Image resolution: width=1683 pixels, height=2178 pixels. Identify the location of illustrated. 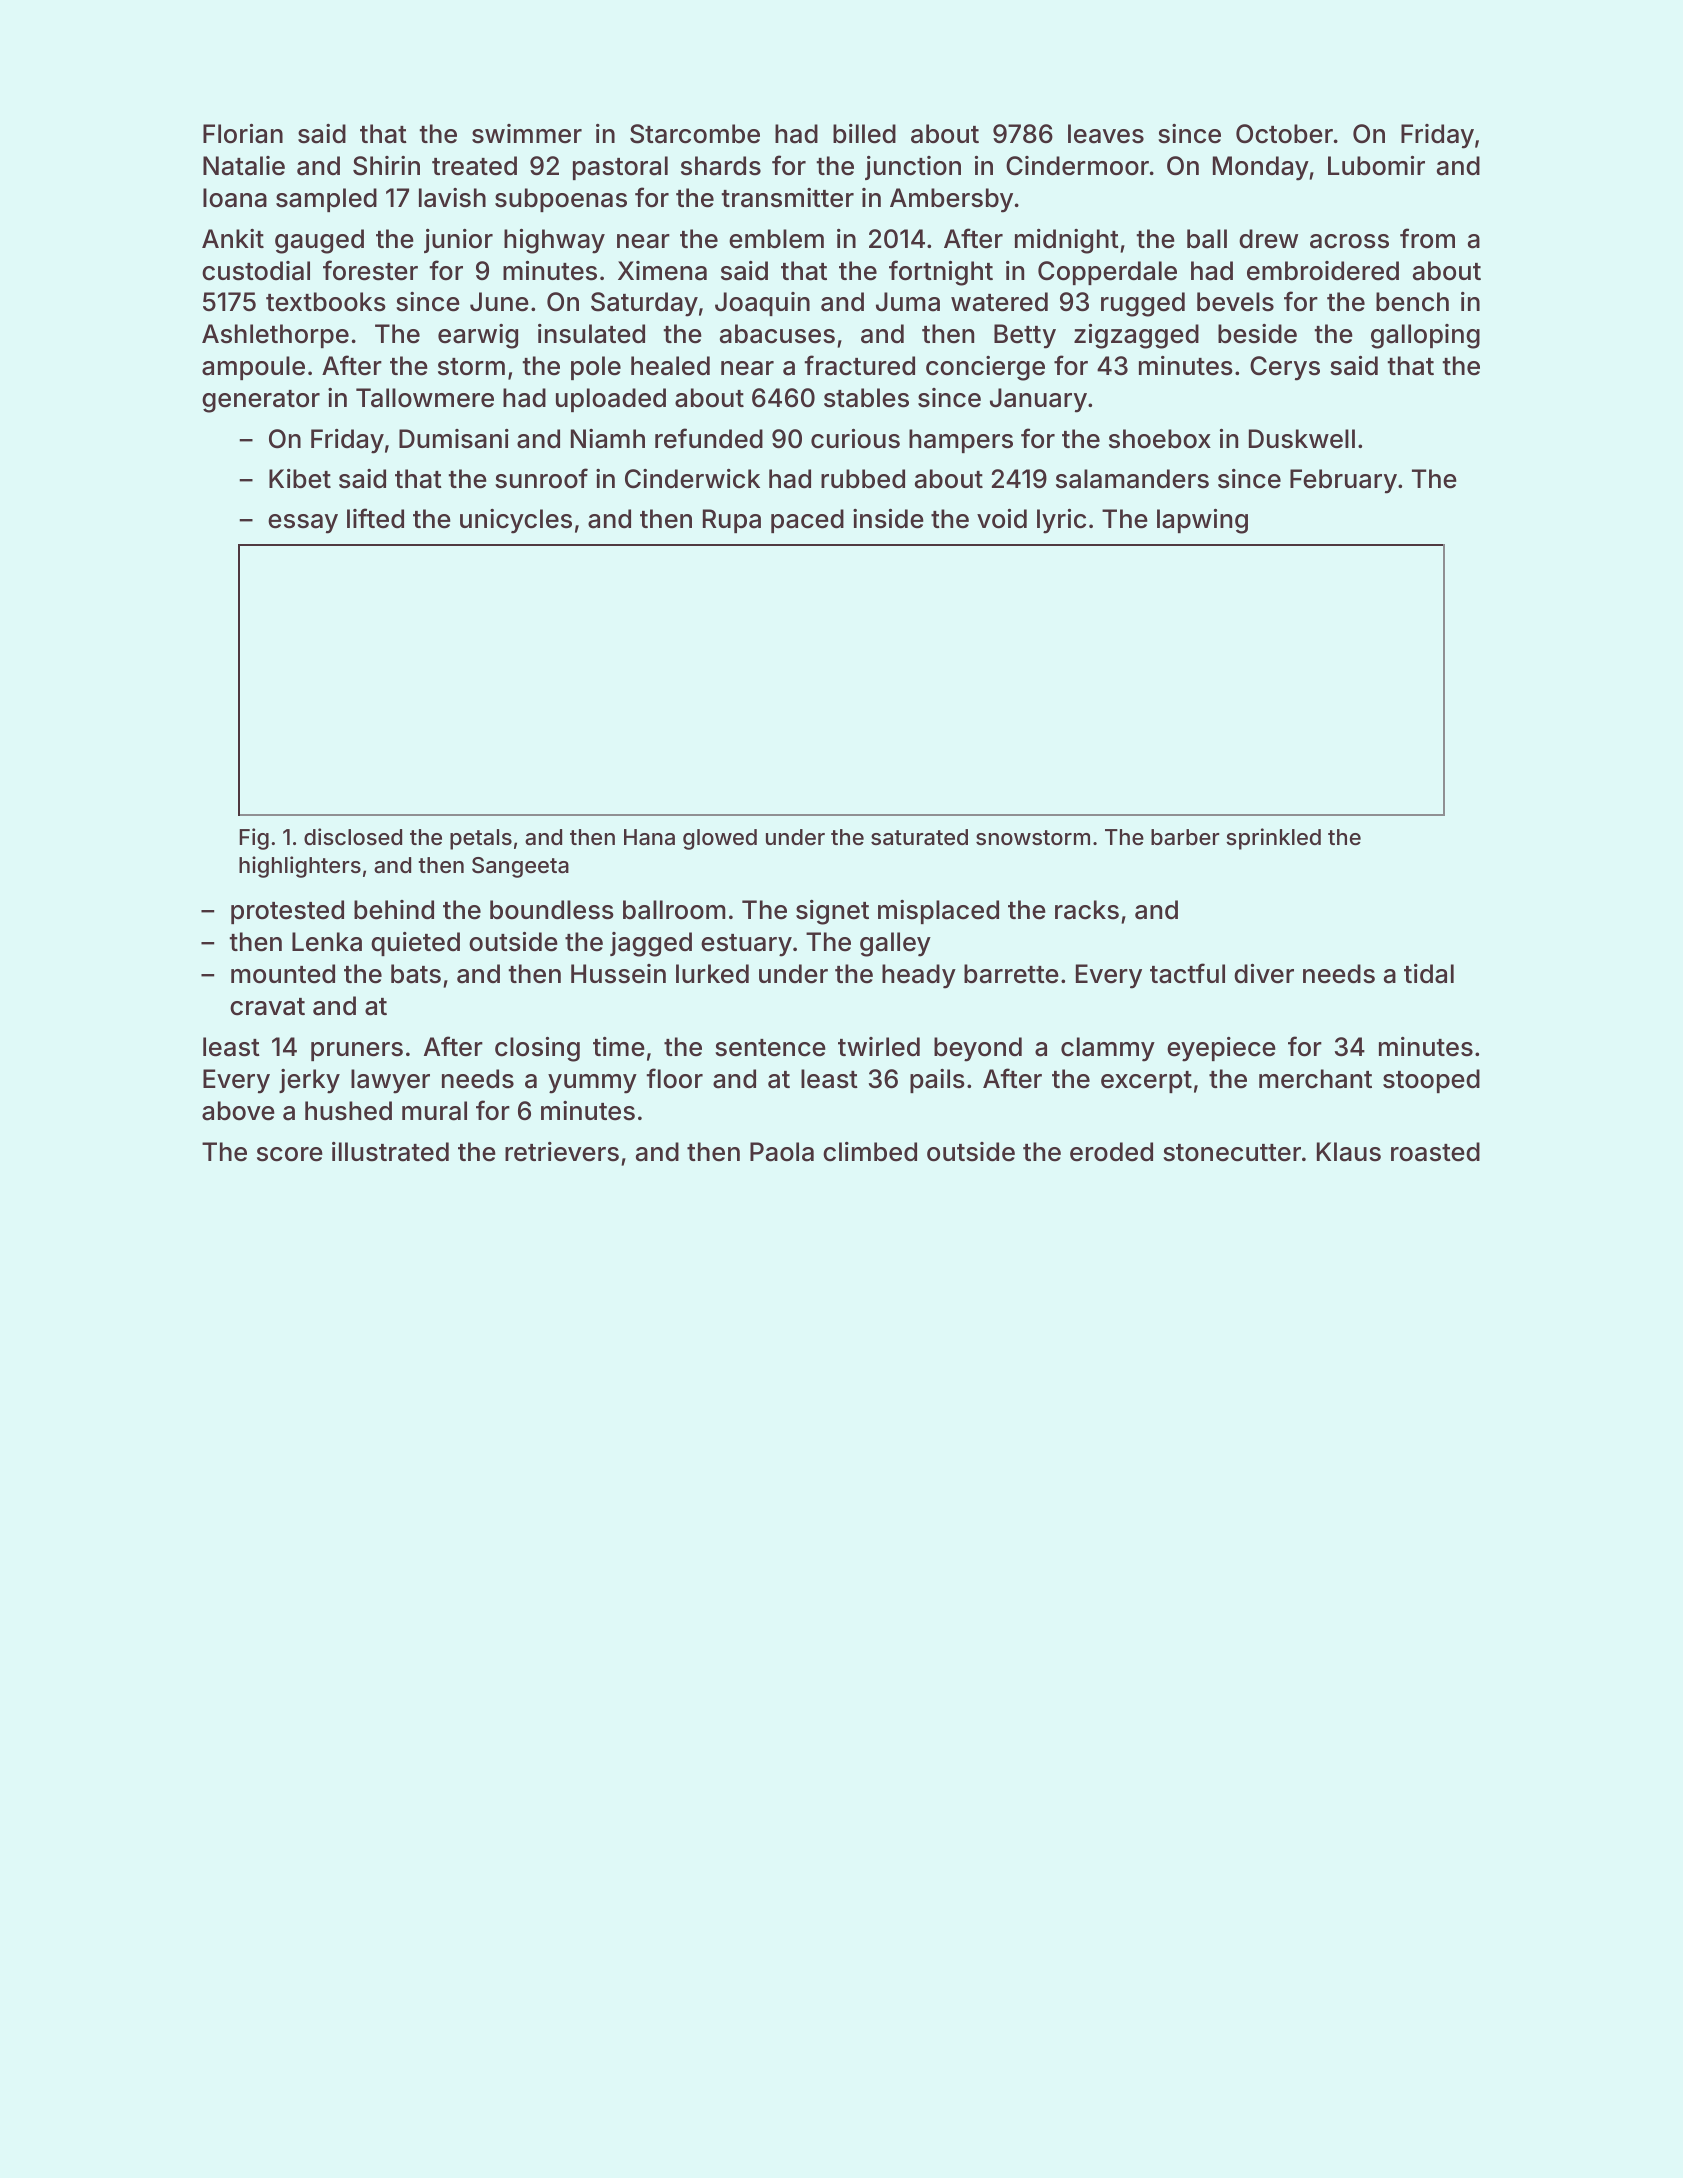
(390, 1152).
